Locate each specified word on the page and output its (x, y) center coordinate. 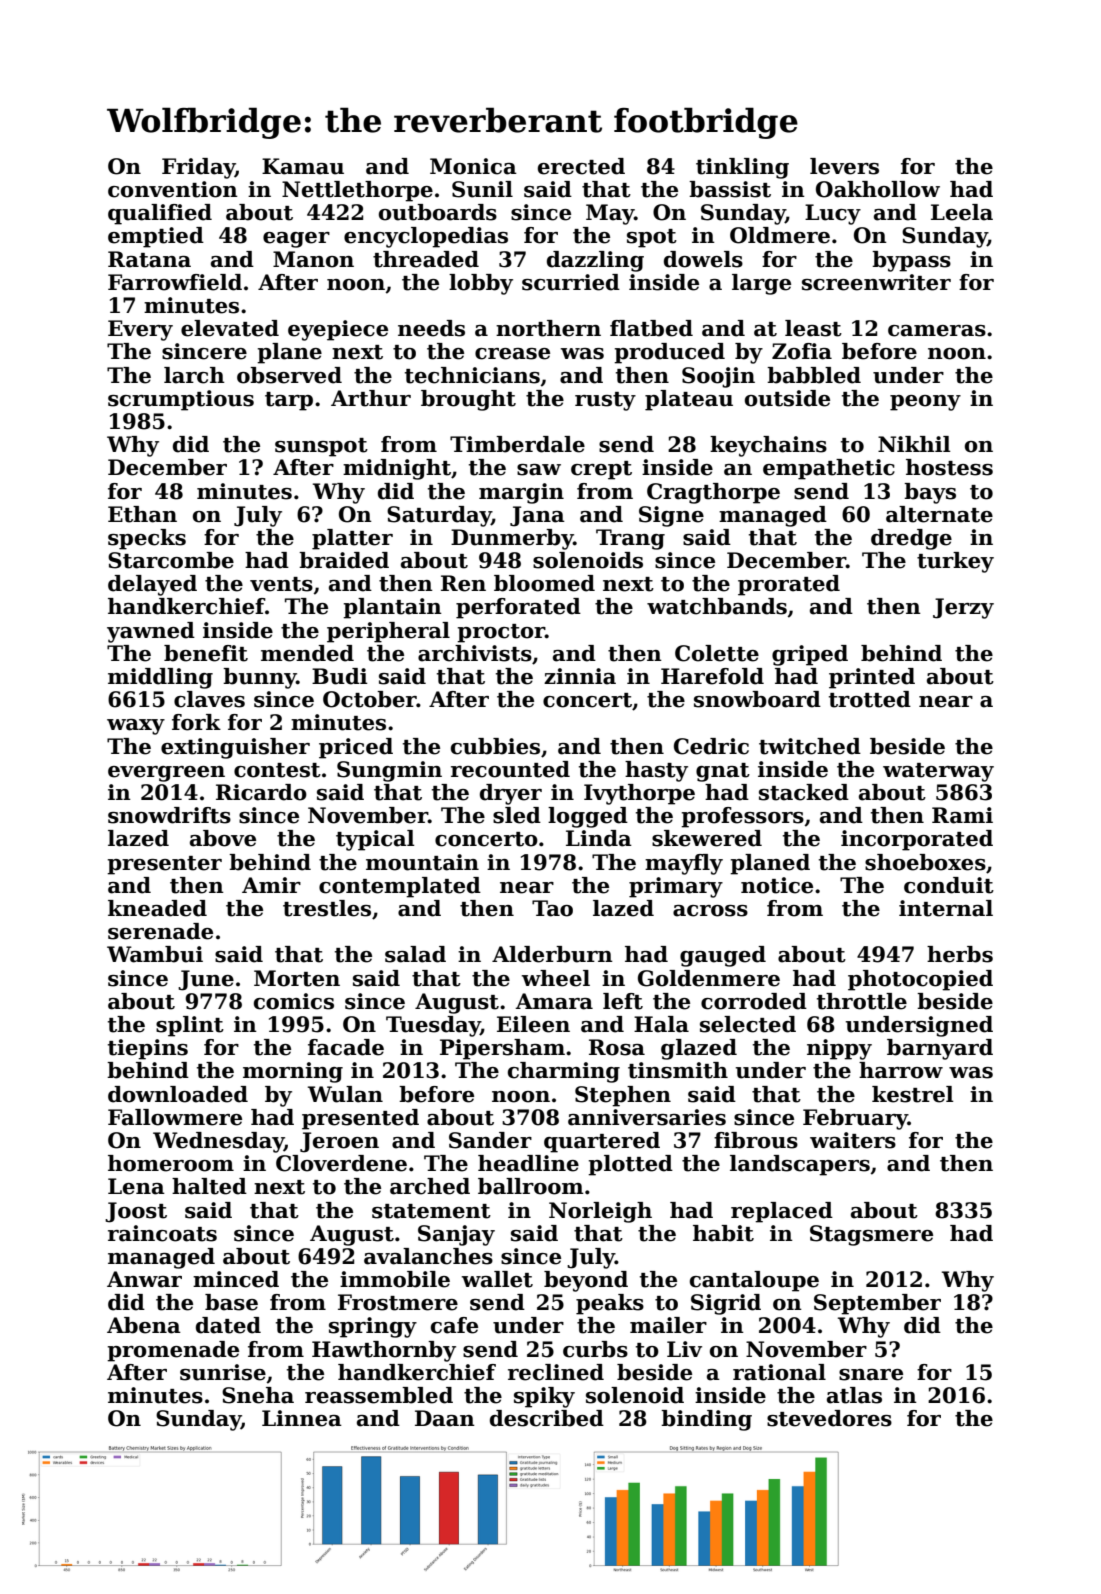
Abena (144, 1325)
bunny (260, 678)
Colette (717, 653)
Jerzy (963, 608)
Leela (962, 212)
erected (581, 166)
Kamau (303, 166)
